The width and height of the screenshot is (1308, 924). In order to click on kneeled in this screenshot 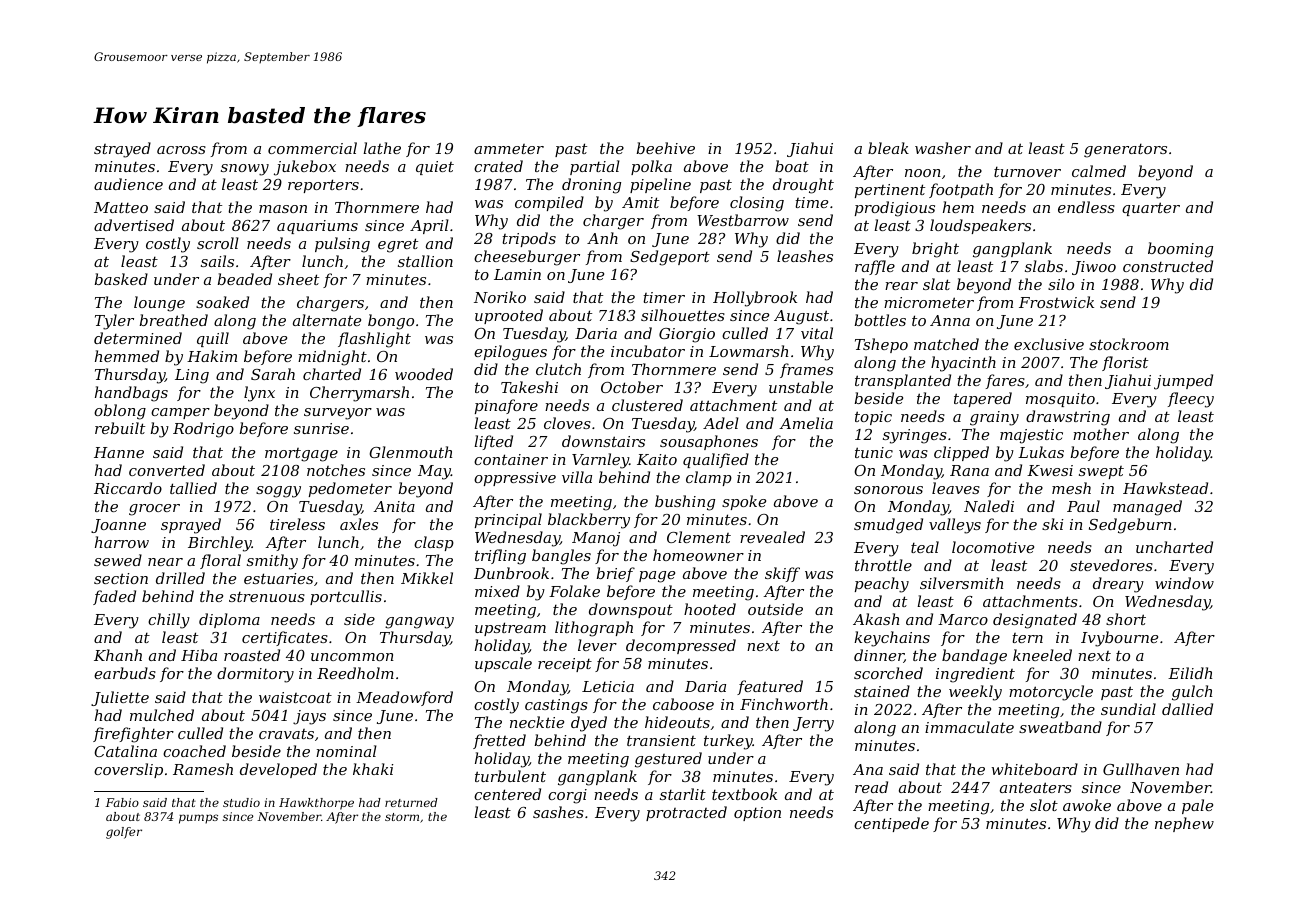, I will do `click(1042, 655)`.
